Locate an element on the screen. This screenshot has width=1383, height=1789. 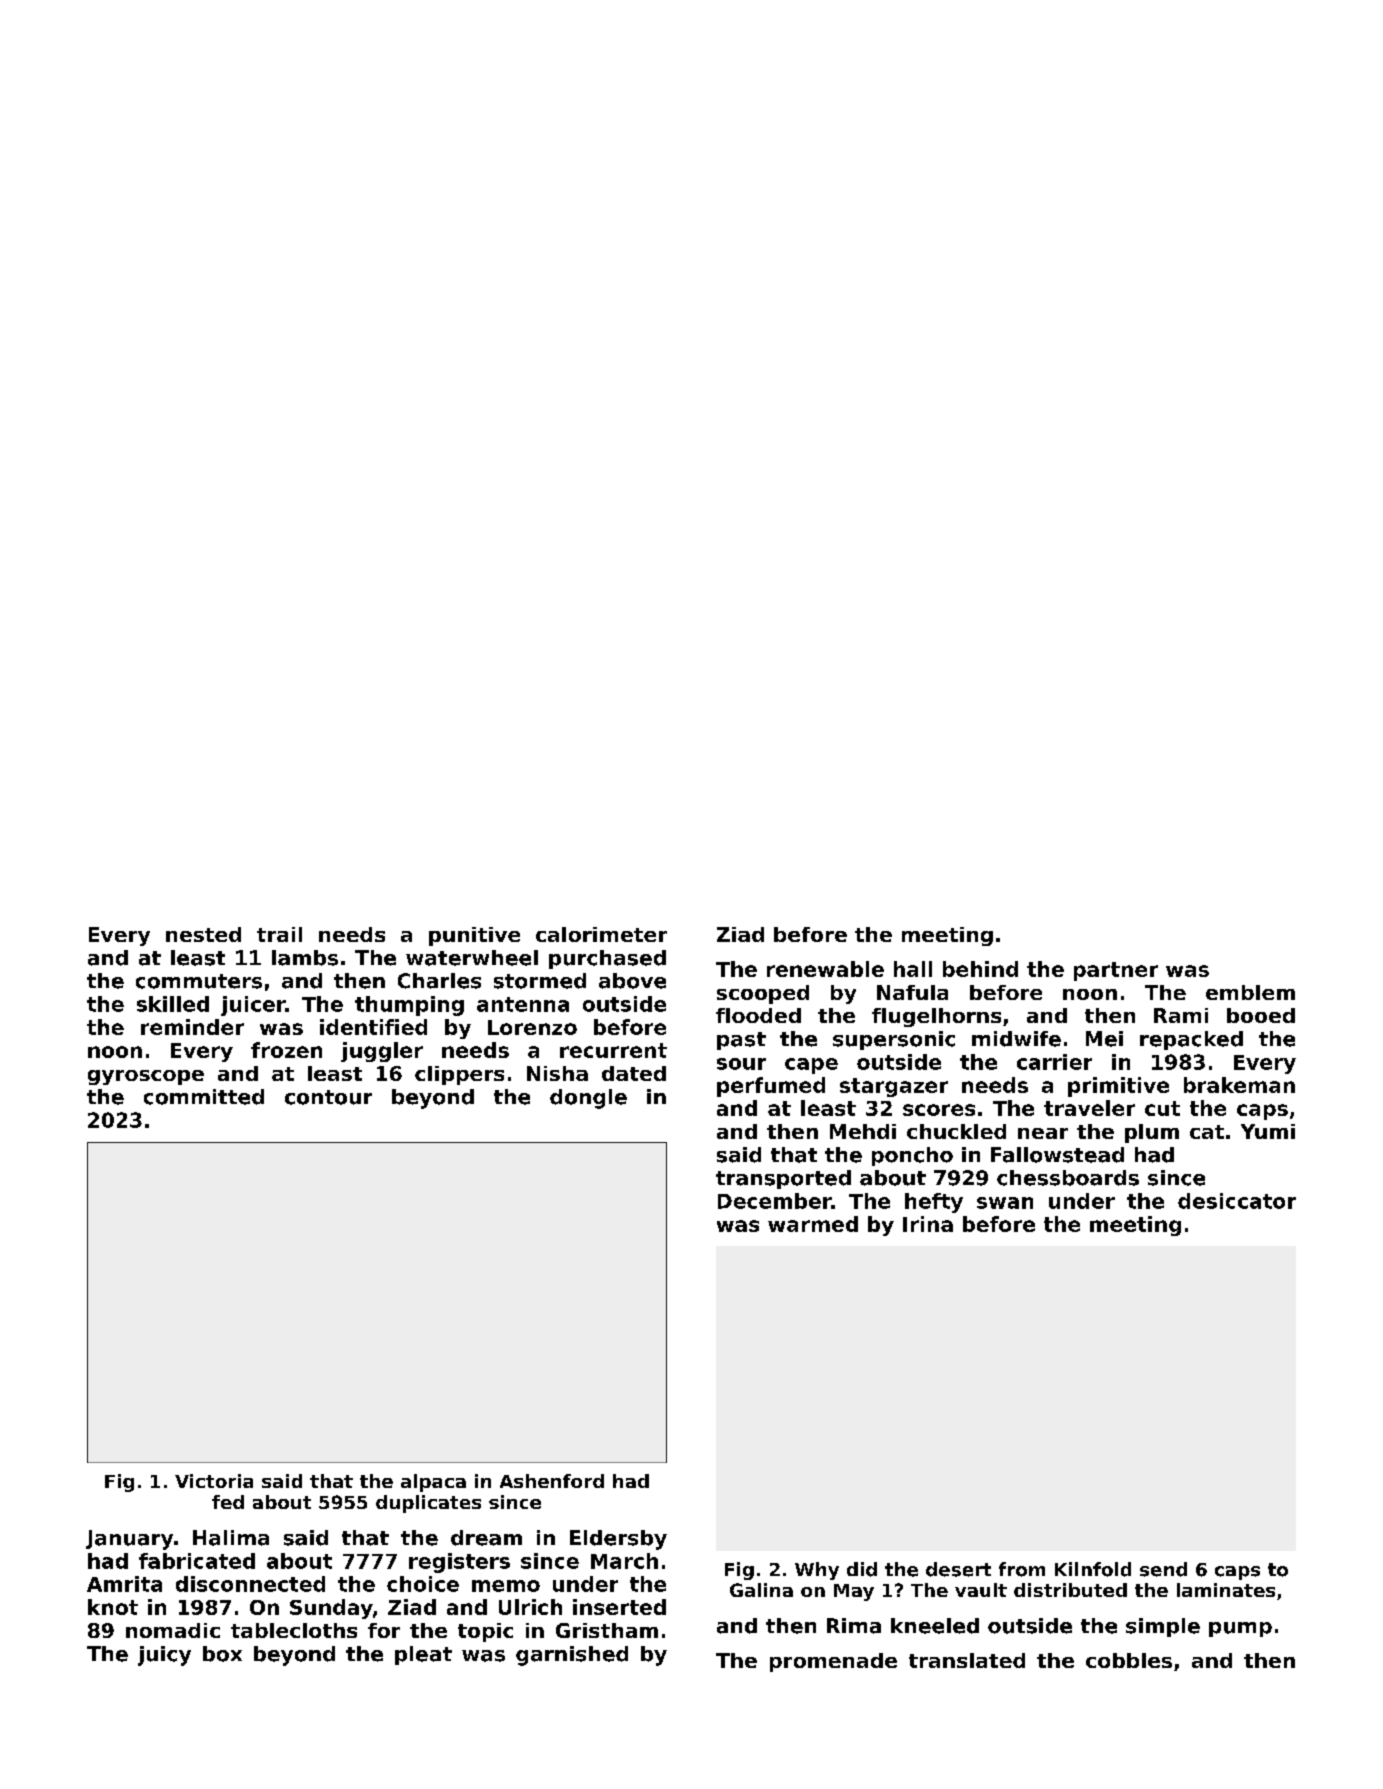
past is located at coordinates (741, 1041).
